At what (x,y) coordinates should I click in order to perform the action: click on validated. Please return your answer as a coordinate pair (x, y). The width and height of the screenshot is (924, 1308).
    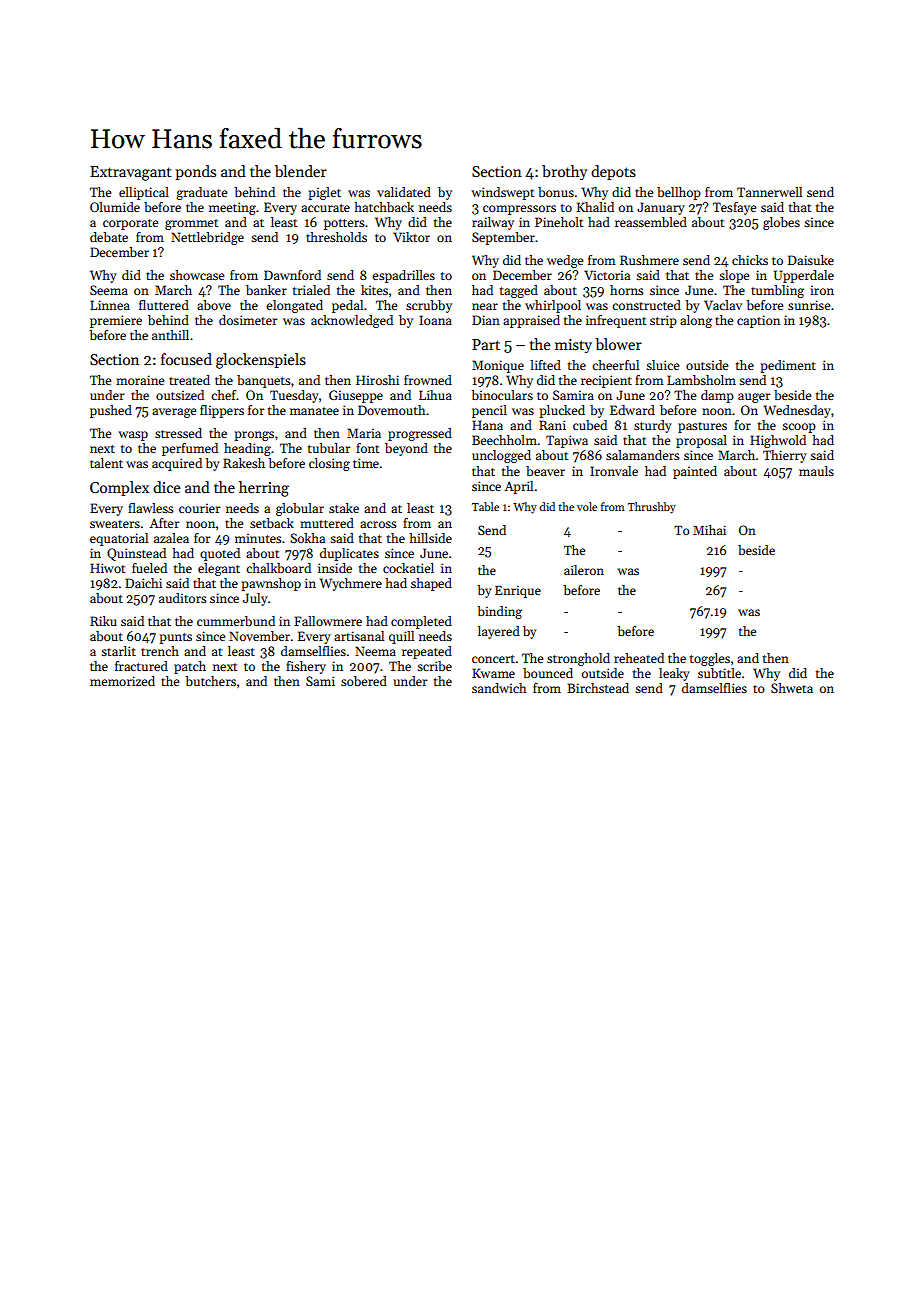
    Looking at the image, I should click on (404, 192).
